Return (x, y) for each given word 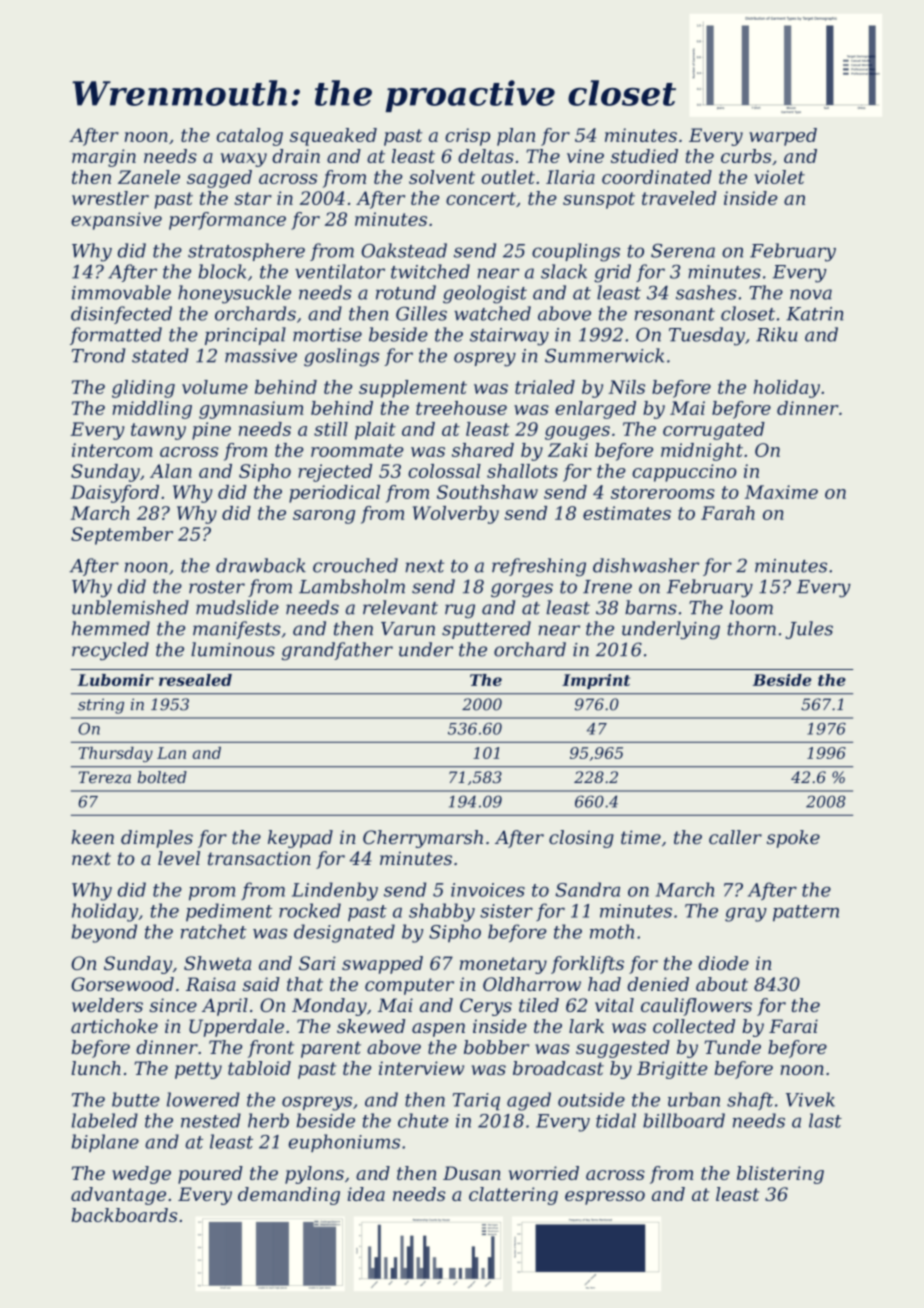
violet (779, 177)
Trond (98, 355)
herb (268, 1120)
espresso (605, 1198)
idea (366, 1194)
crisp (467, 137)
